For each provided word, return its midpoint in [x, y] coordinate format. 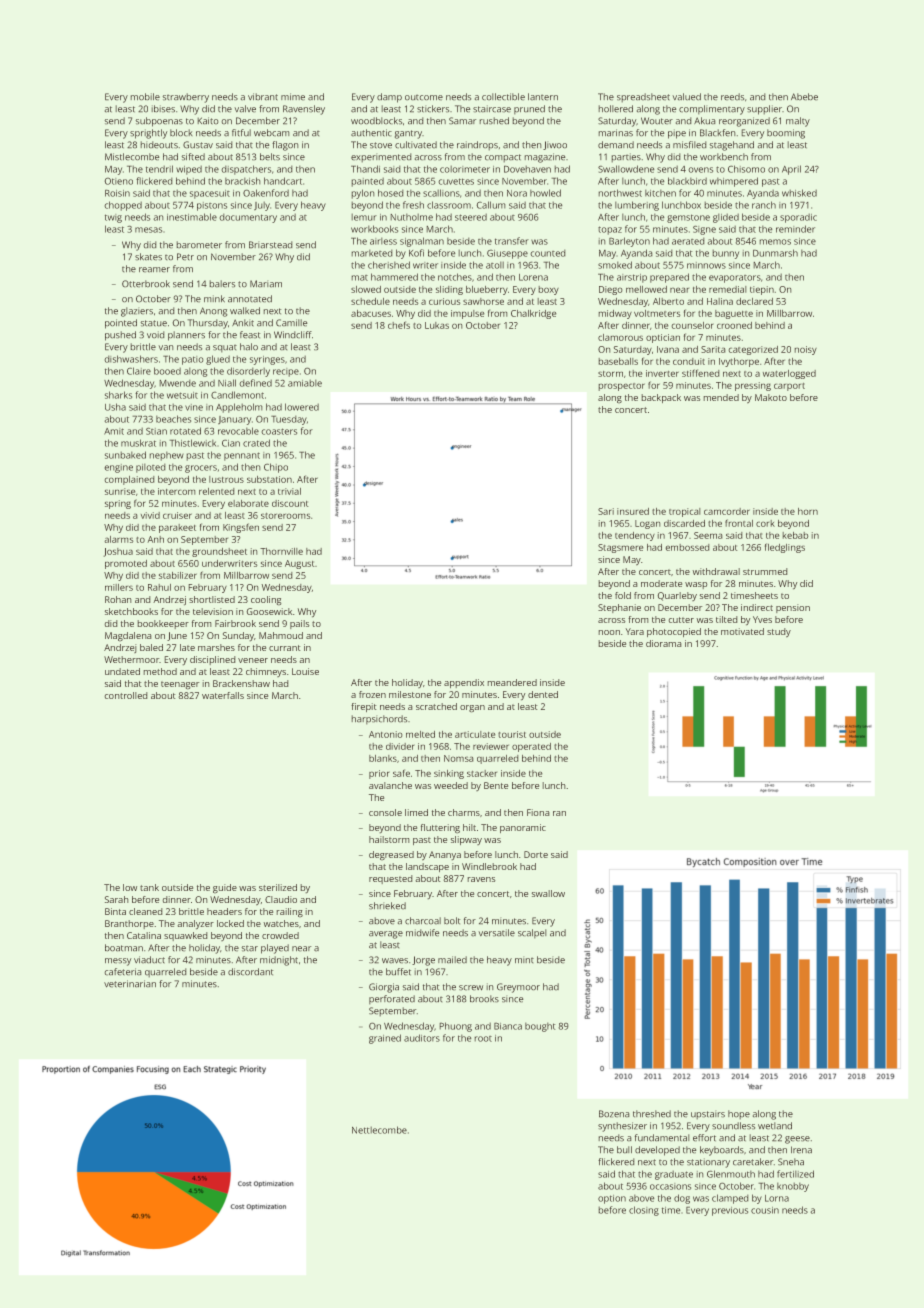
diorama [663, 643]
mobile [145, 96]
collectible [503, 96]
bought [540, 1027]
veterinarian [130, 983]
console [385, 812]
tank [149, 887]
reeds [732, 96]
